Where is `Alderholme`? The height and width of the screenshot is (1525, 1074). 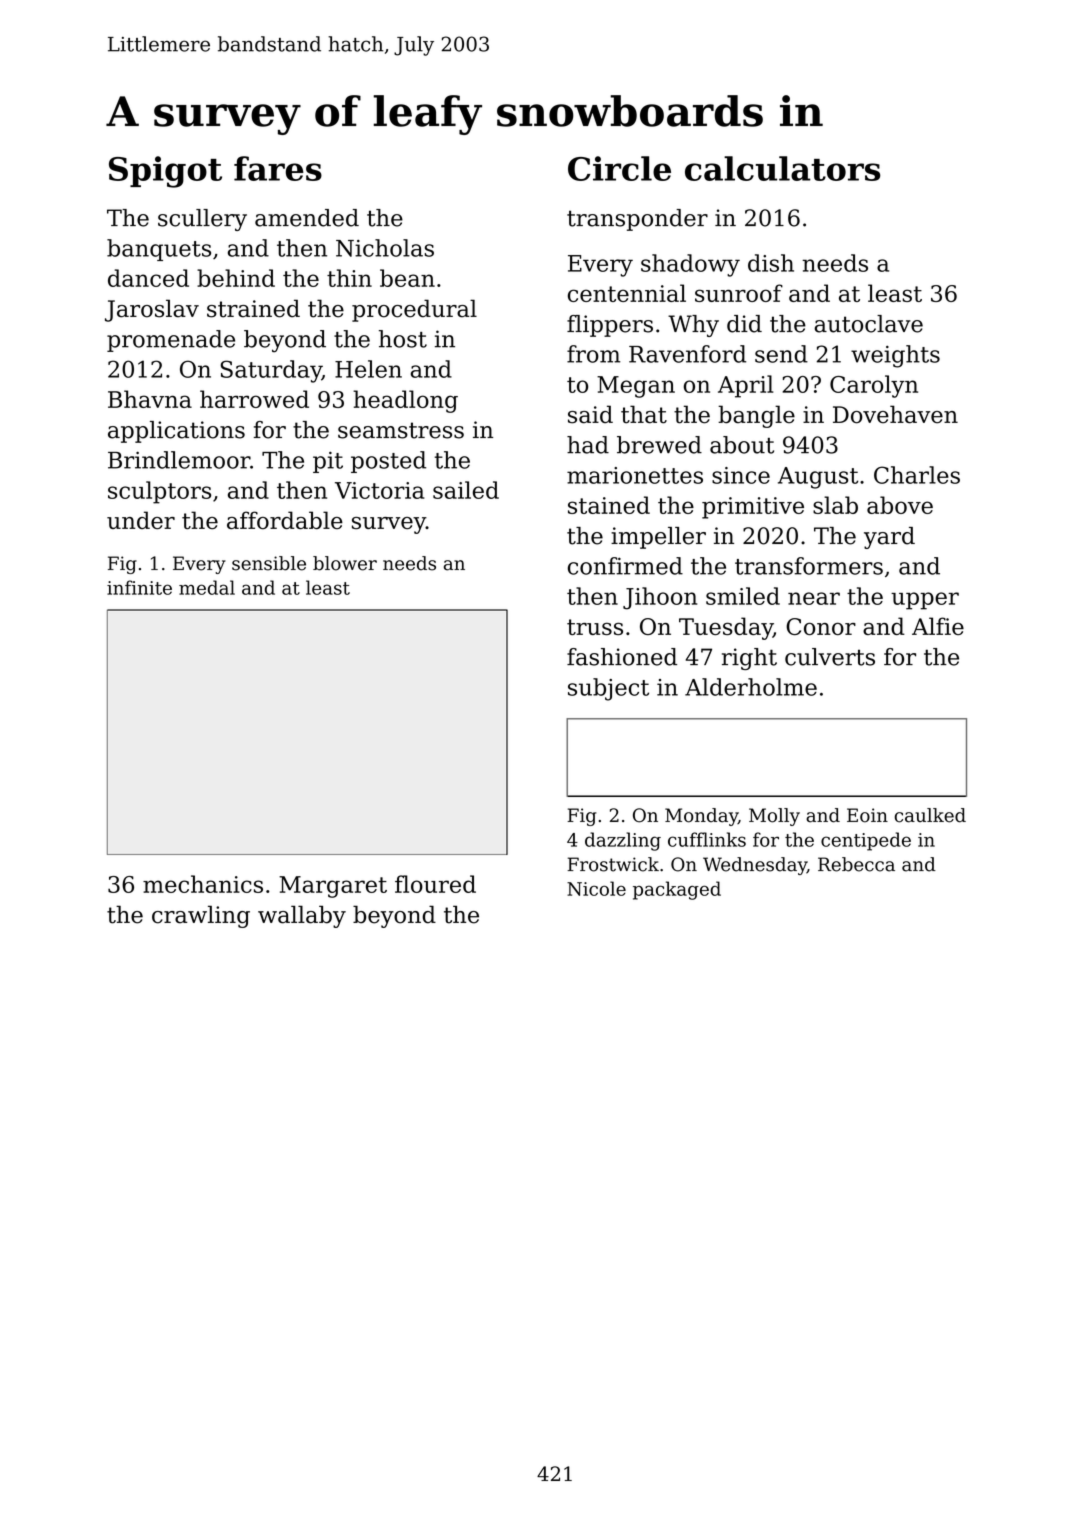 Alderholme is located at coordinates (751, 687).
